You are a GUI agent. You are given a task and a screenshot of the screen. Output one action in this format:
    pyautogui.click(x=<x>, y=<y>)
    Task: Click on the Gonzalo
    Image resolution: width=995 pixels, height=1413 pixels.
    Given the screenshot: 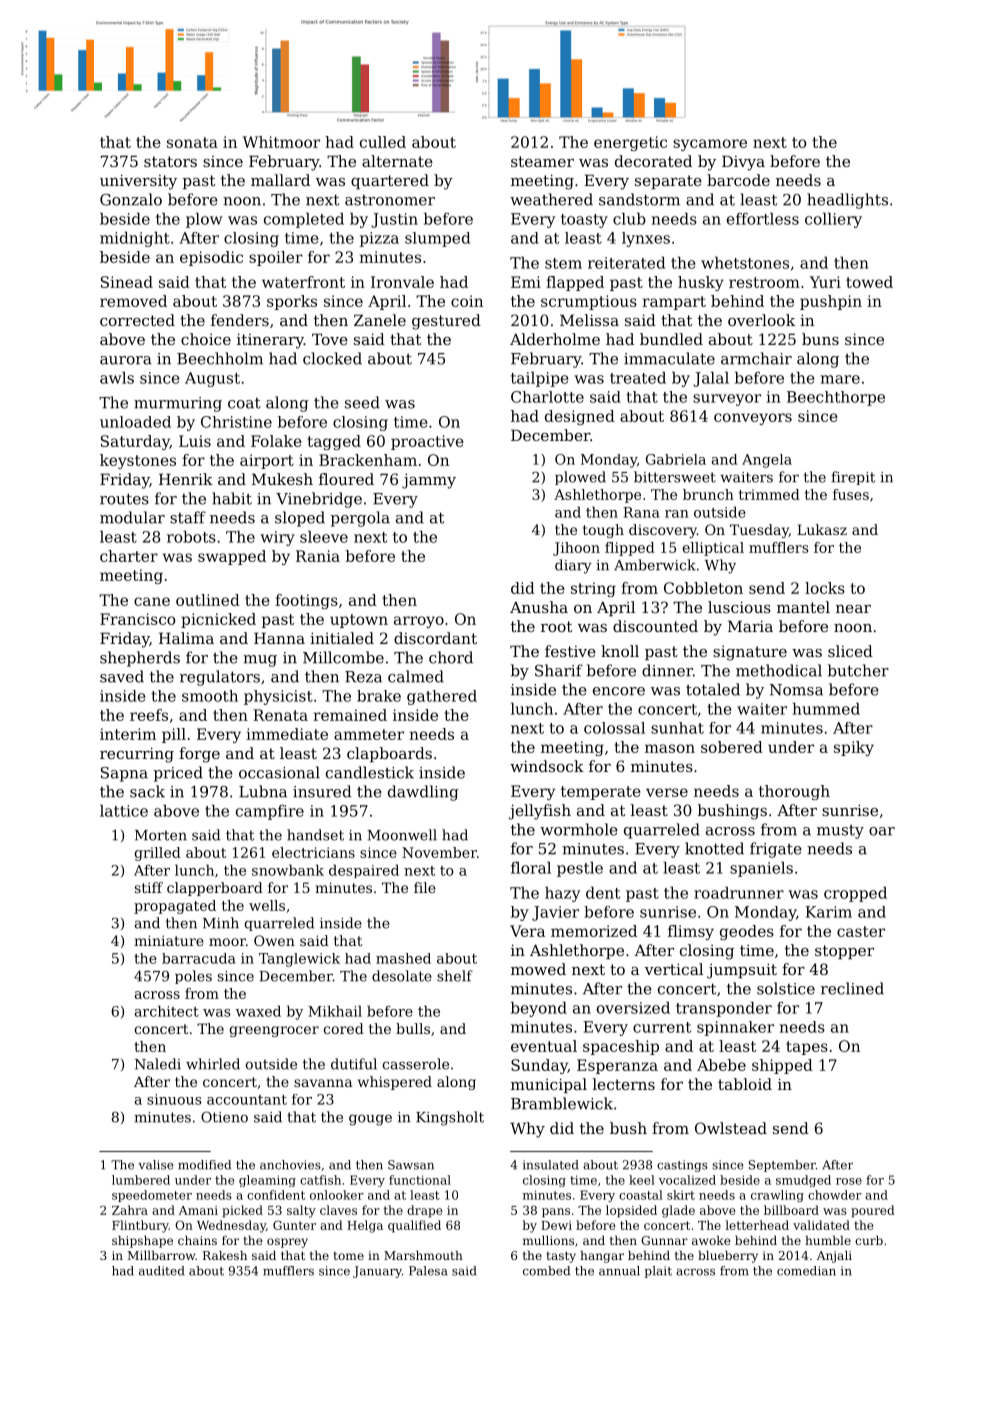 What is the action you would take?
    pyautogui.click(x=131, y=199)
